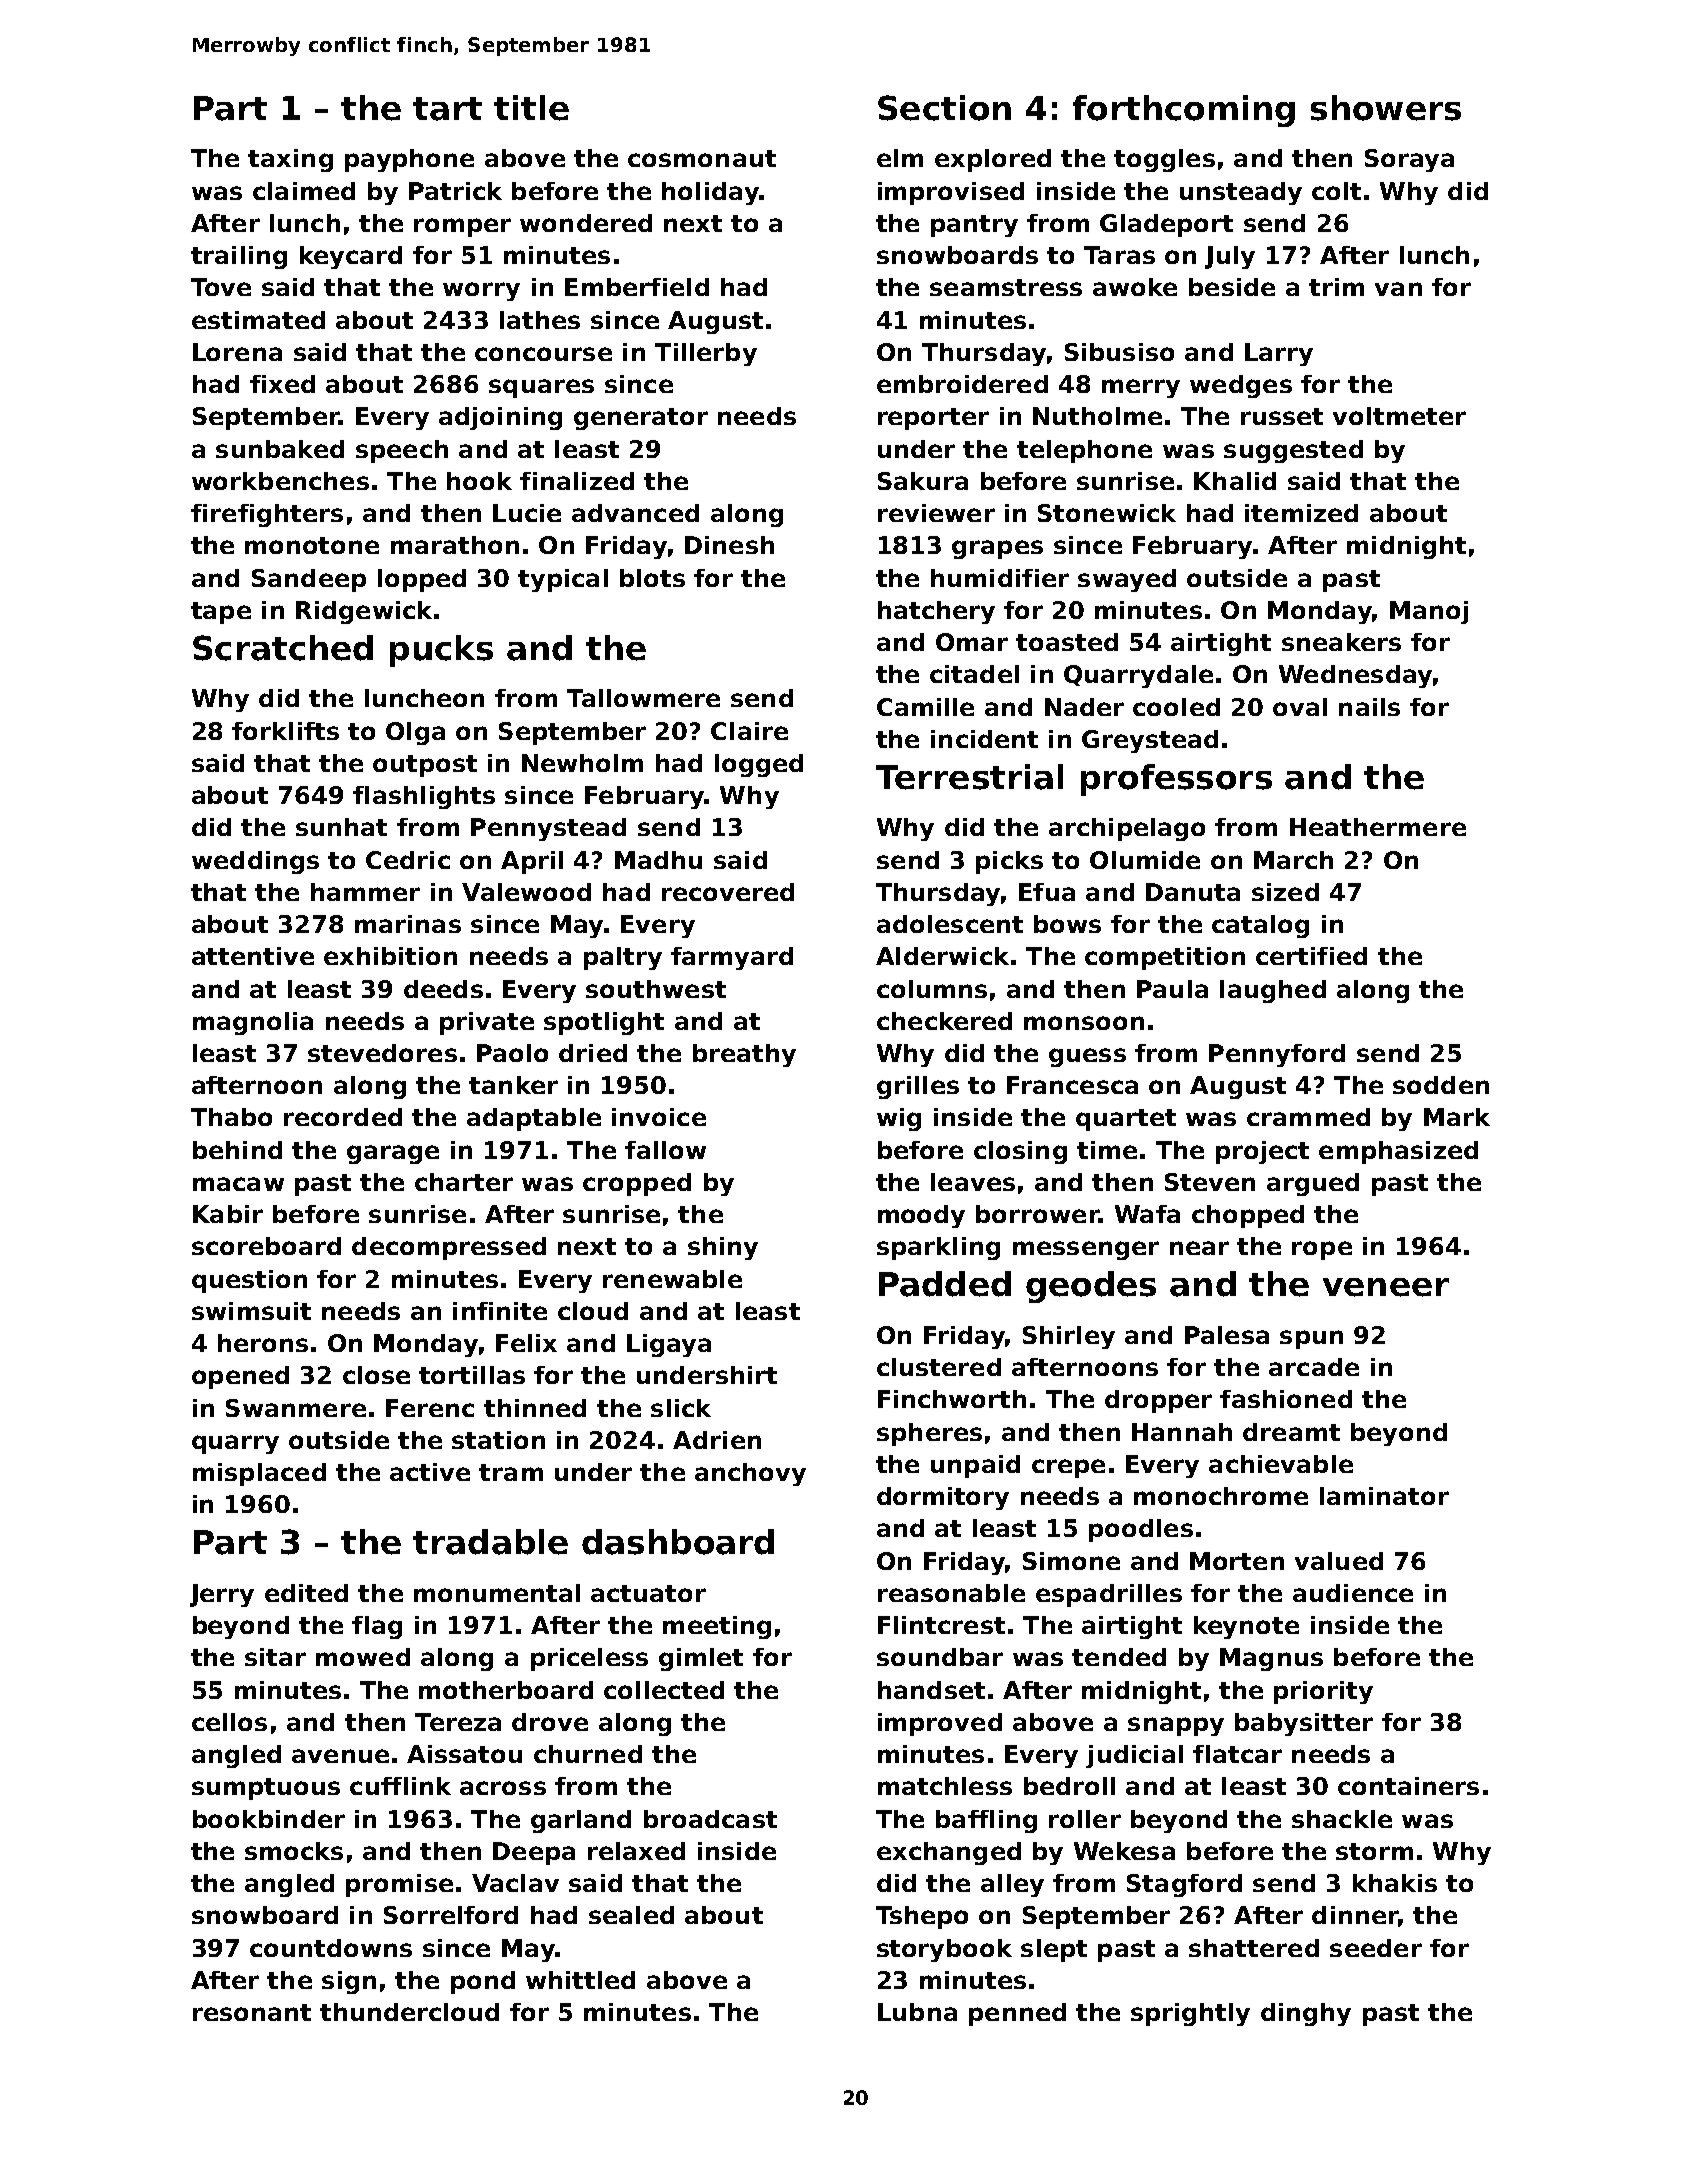 The width and height of the image is (1683, 2178). Describe the element at coordinates (1378, 827) in the image. I see `Heathermere` at that location.
